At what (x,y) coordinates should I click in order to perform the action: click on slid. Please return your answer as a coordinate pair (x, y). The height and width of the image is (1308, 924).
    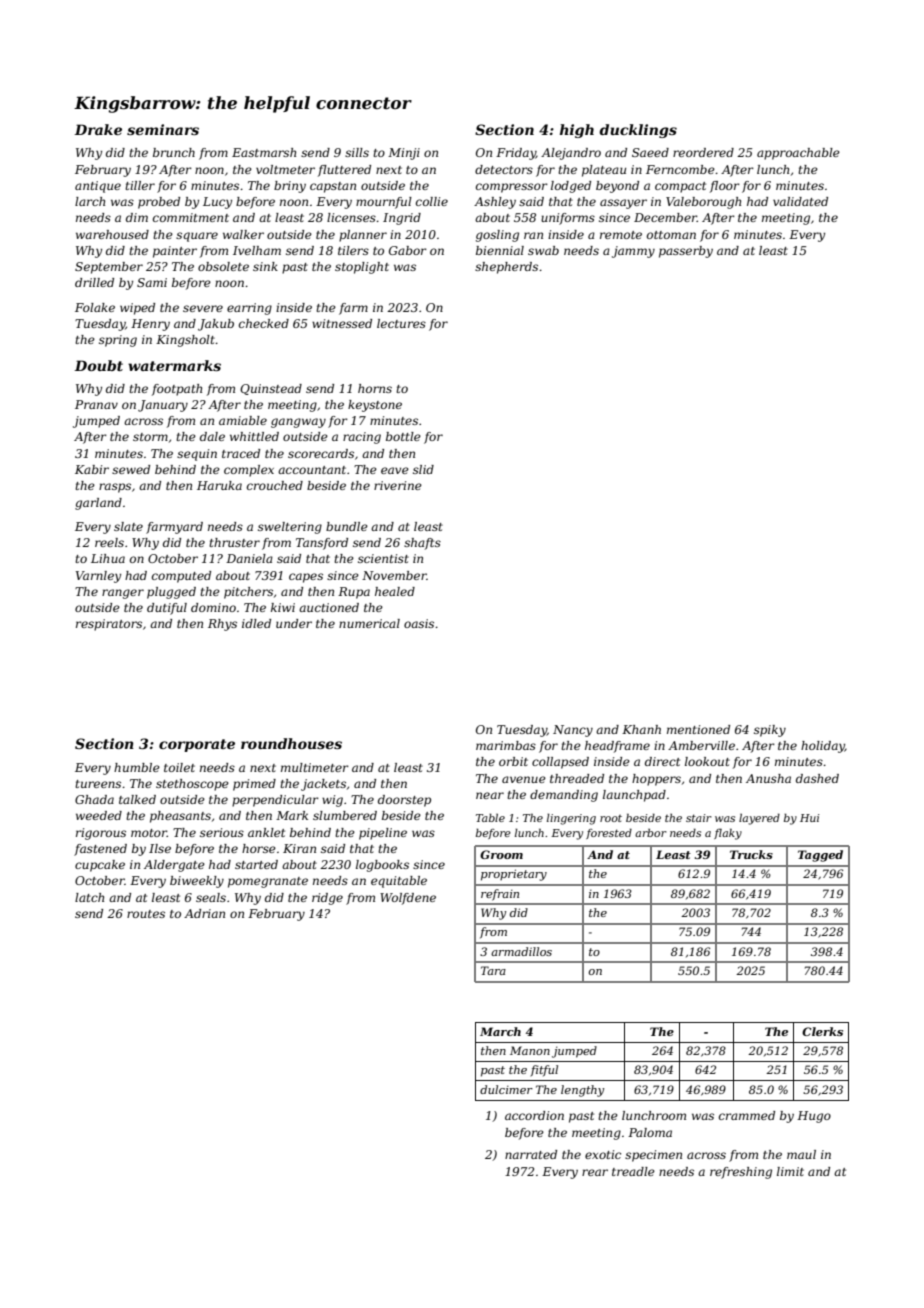
    Looking at the image, I should click on (423, 469).
